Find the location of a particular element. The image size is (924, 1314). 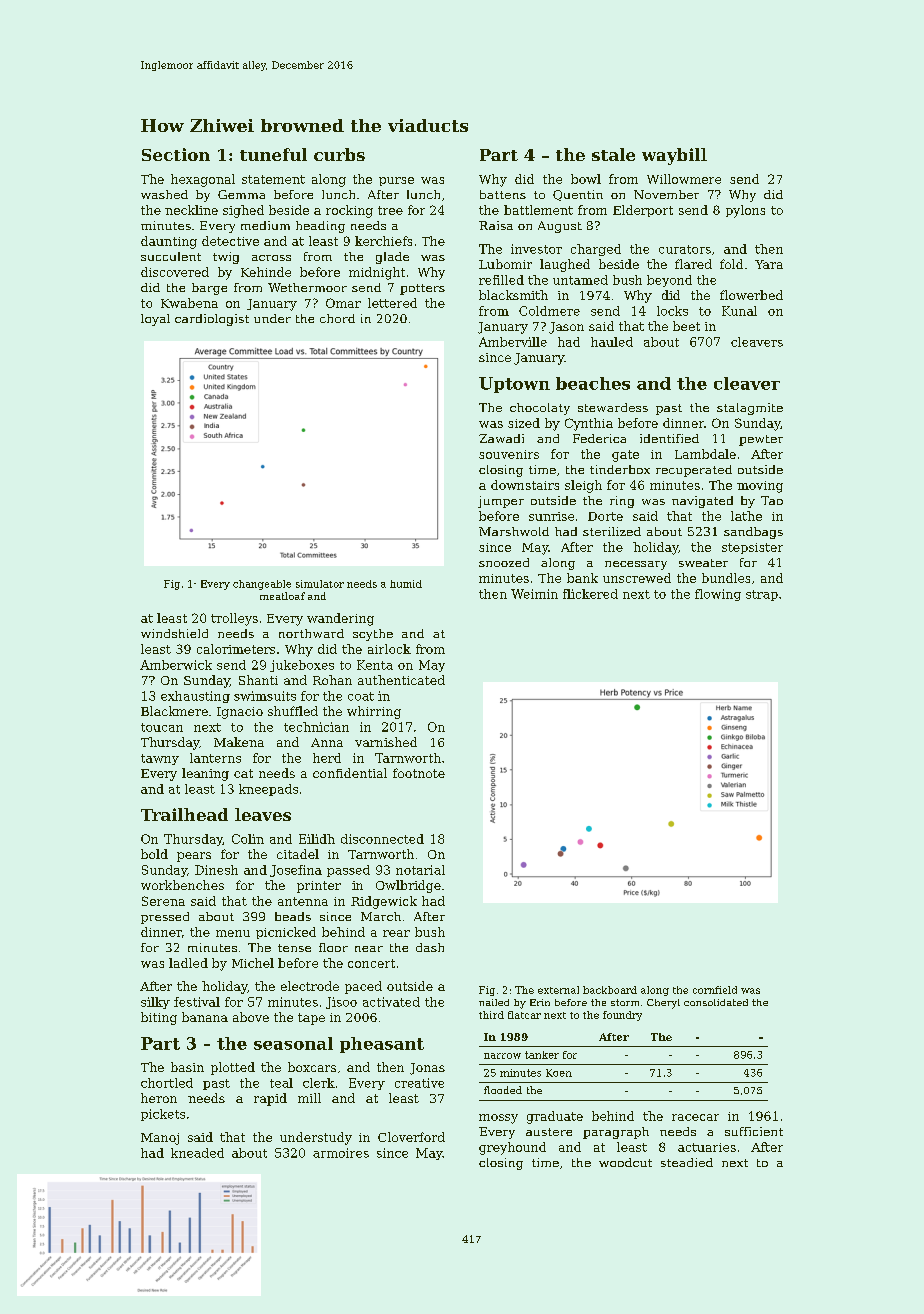

cardiologist is located at coordinates (212, 320).
